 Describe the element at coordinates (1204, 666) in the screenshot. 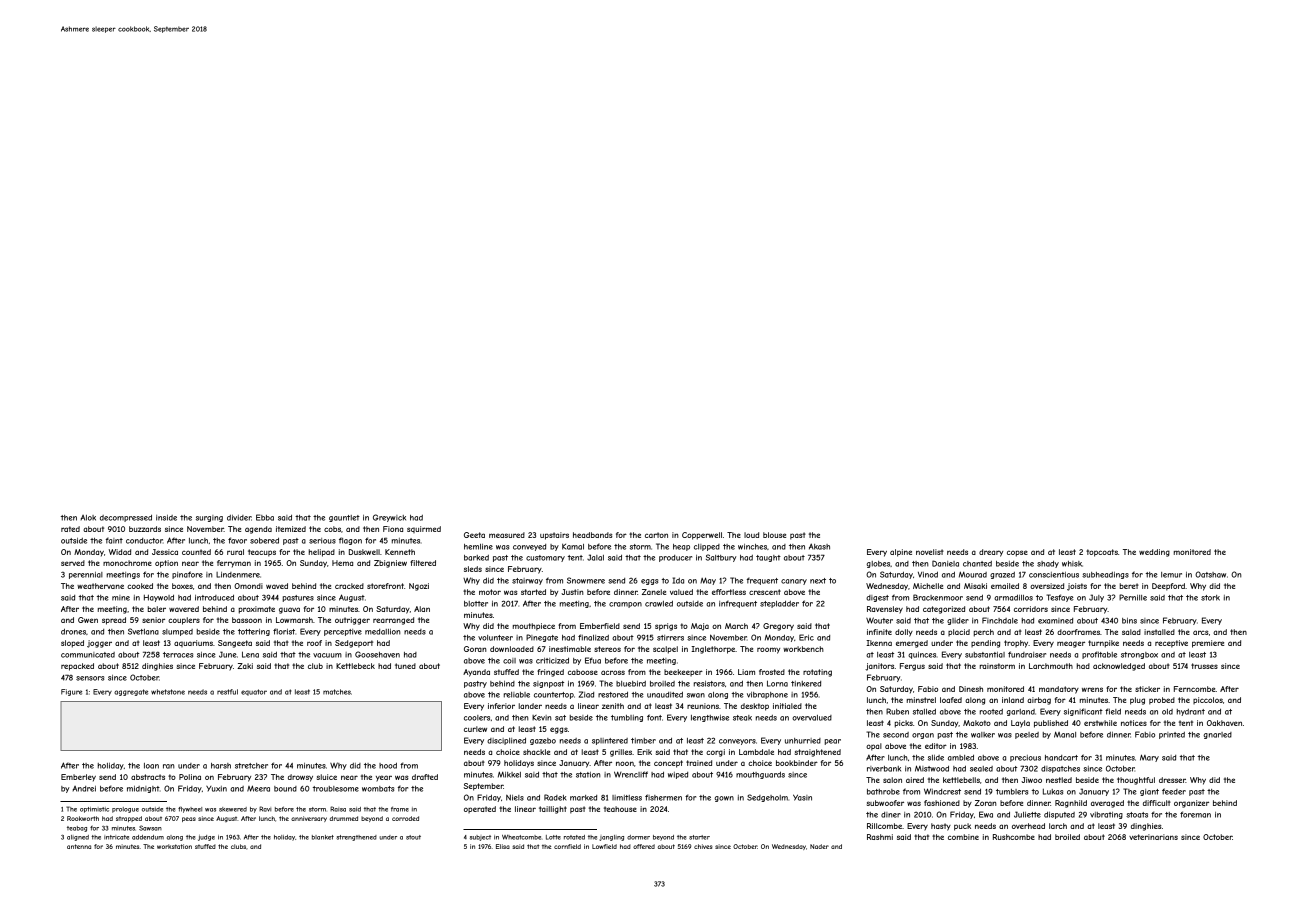

I see `trusses` at that location.
